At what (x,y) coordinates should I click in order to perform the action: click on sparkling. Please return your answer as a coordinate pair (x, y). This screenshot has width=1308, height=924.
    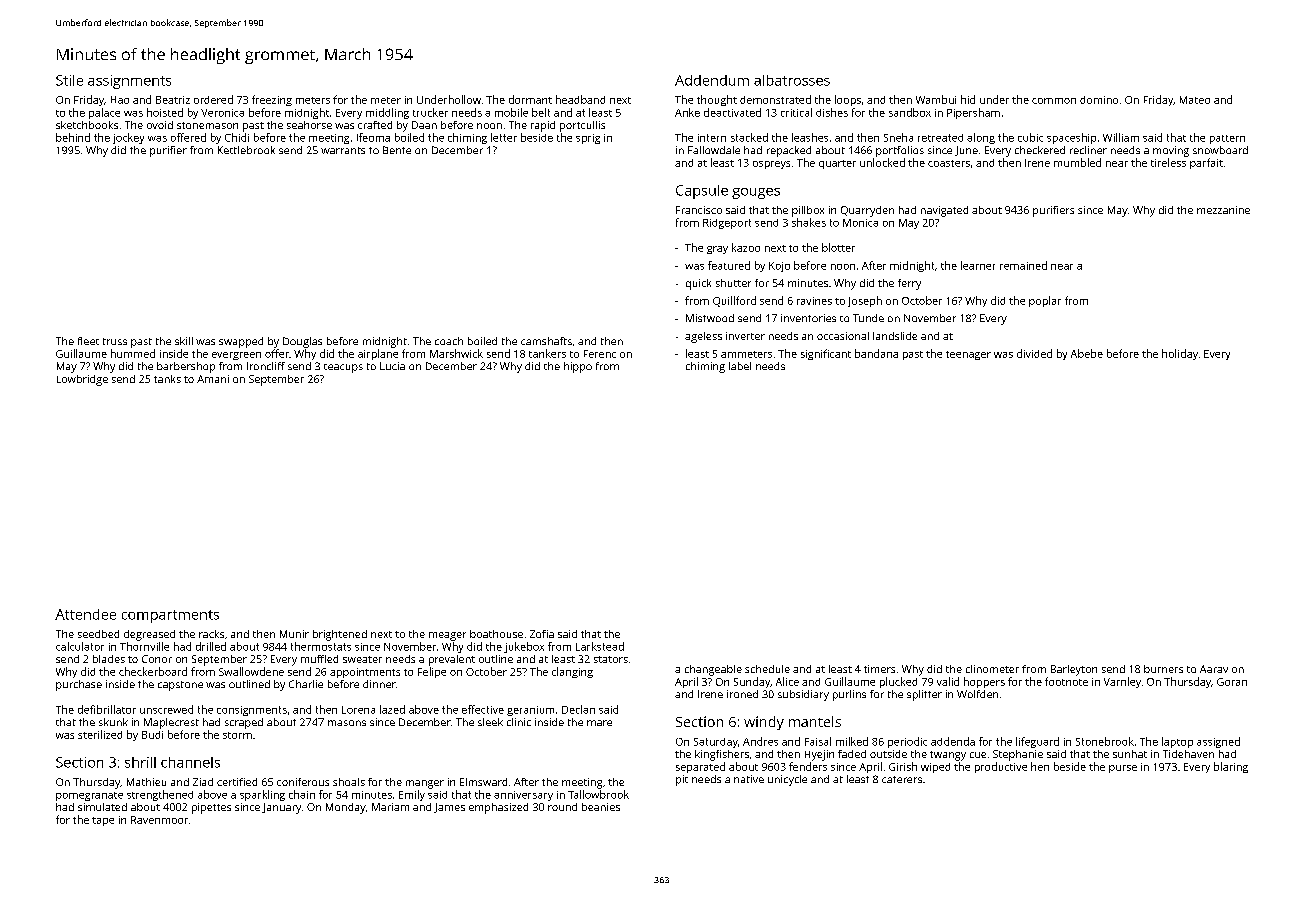
    Looking at the image, I should click on (262, 795).
